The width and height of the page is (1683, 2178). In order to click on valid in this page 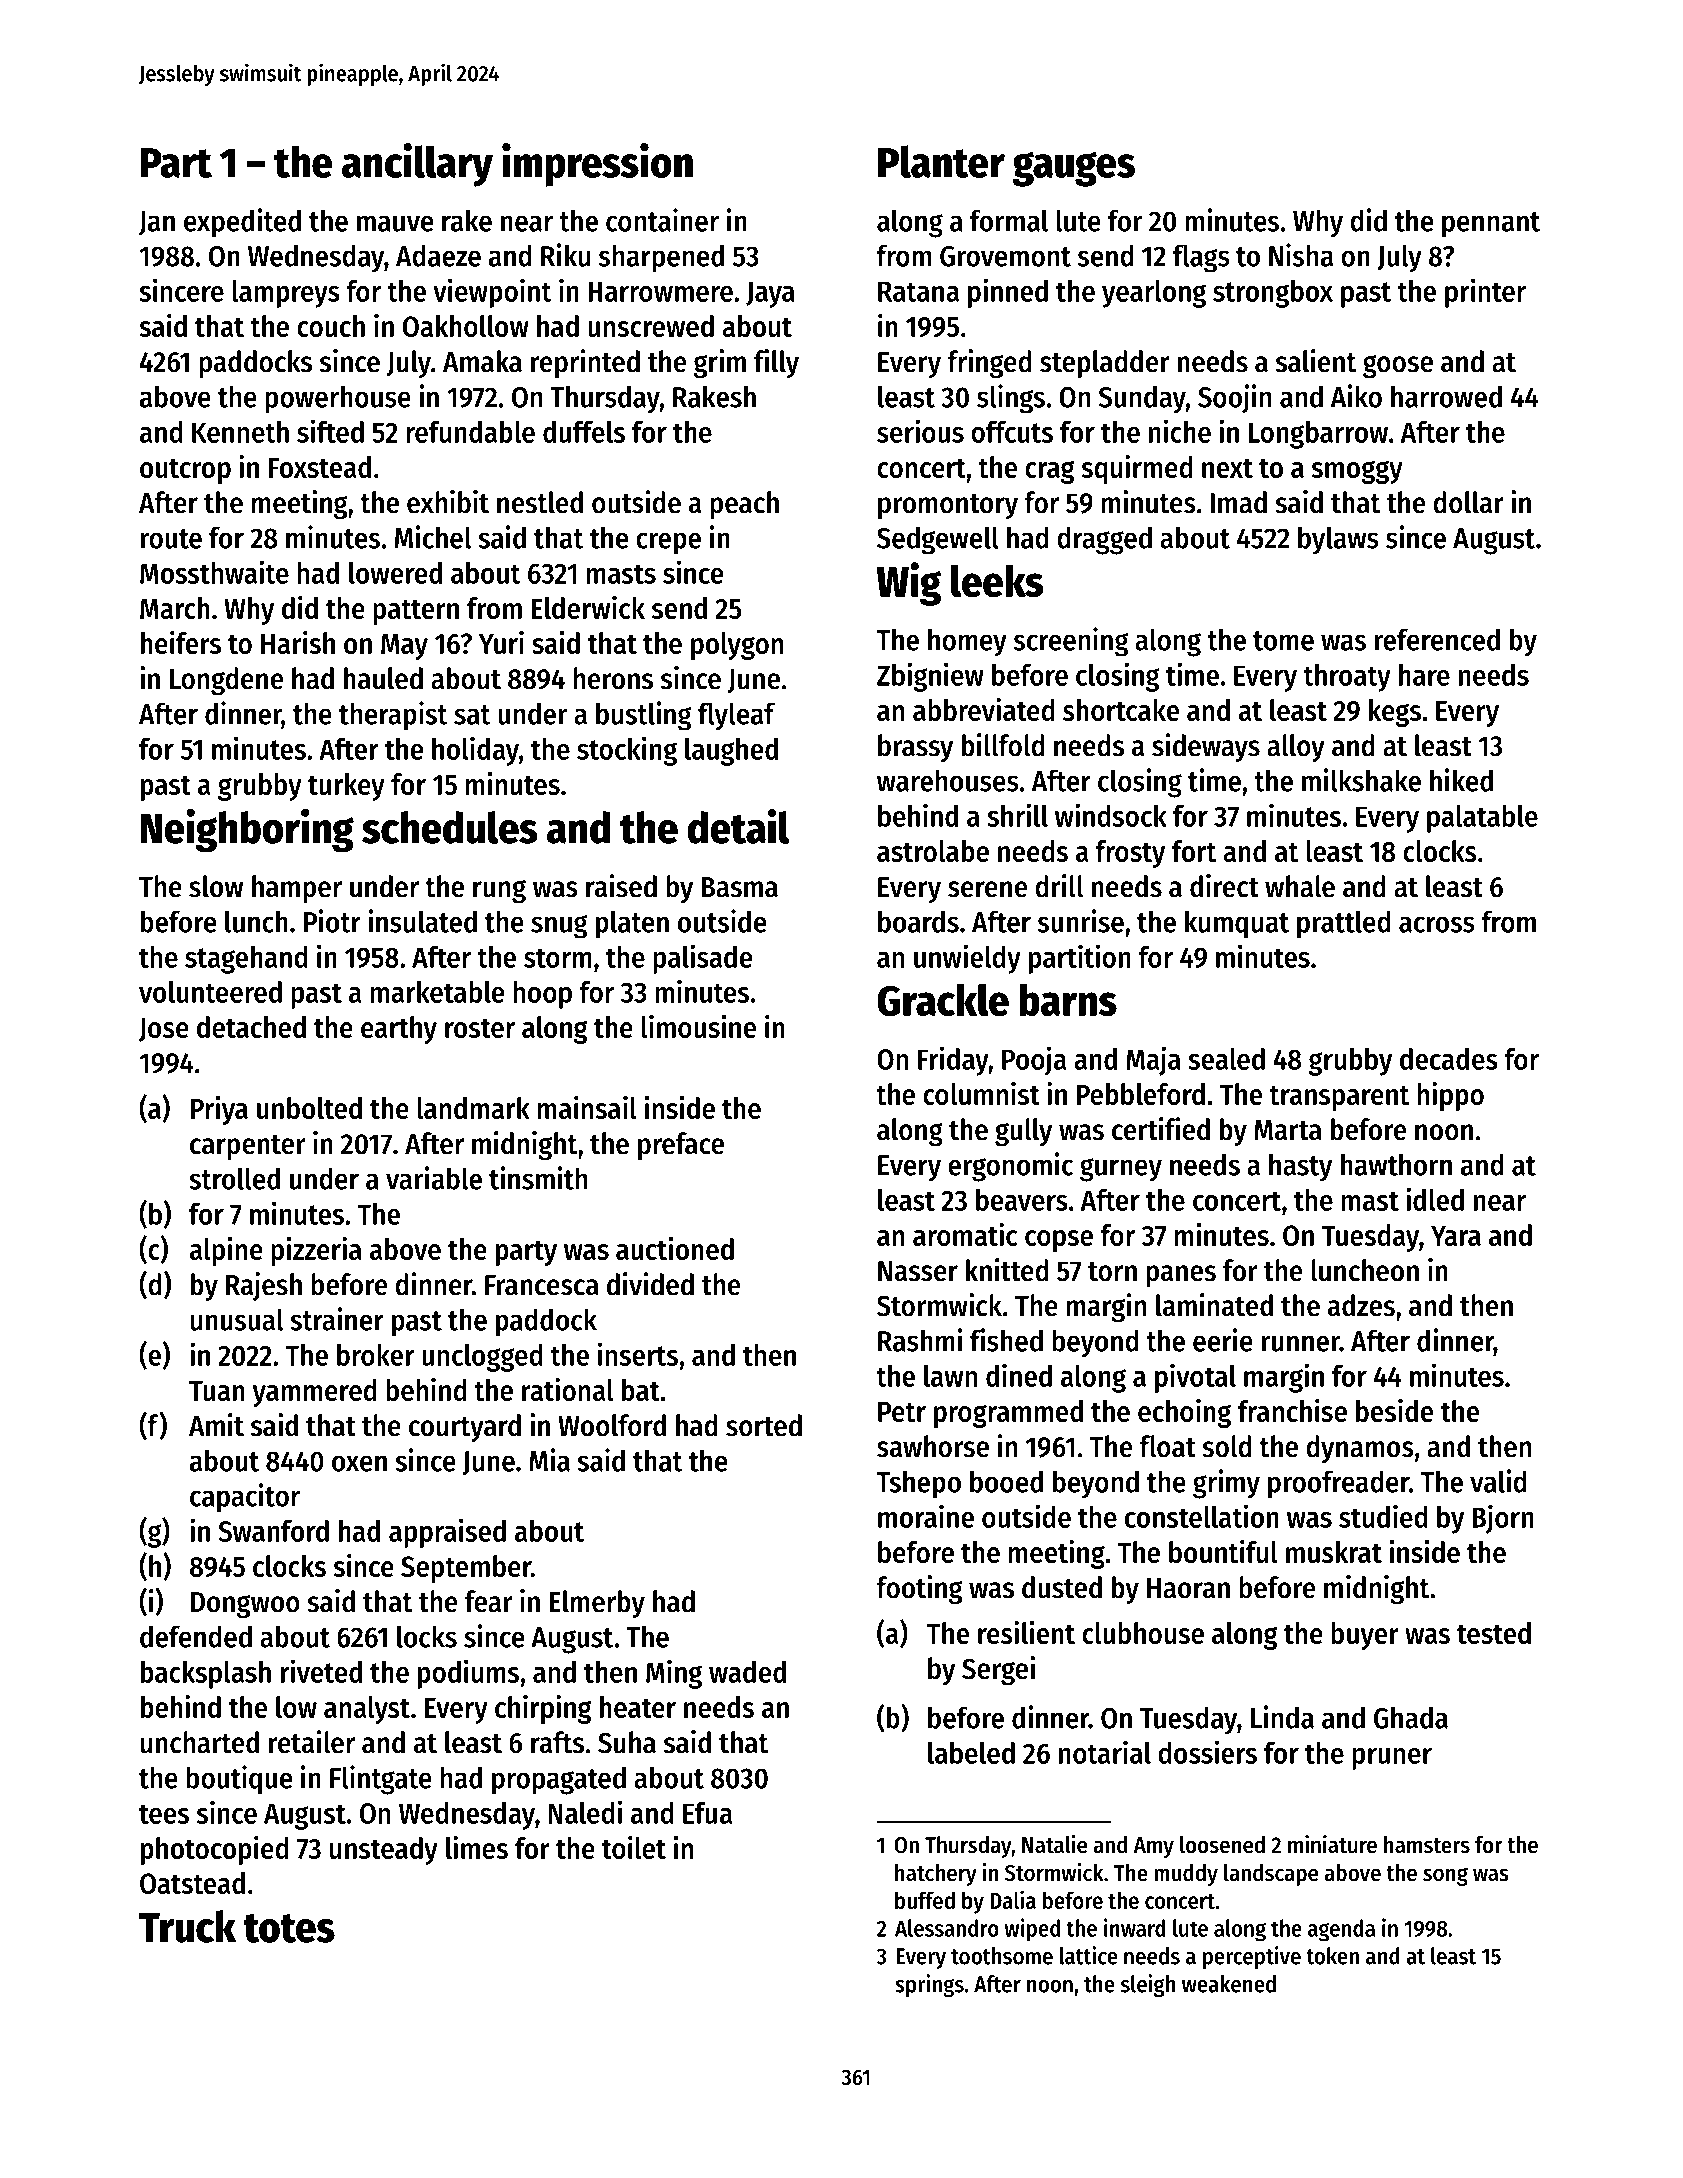, I will do `click(1498, 1481)`.
